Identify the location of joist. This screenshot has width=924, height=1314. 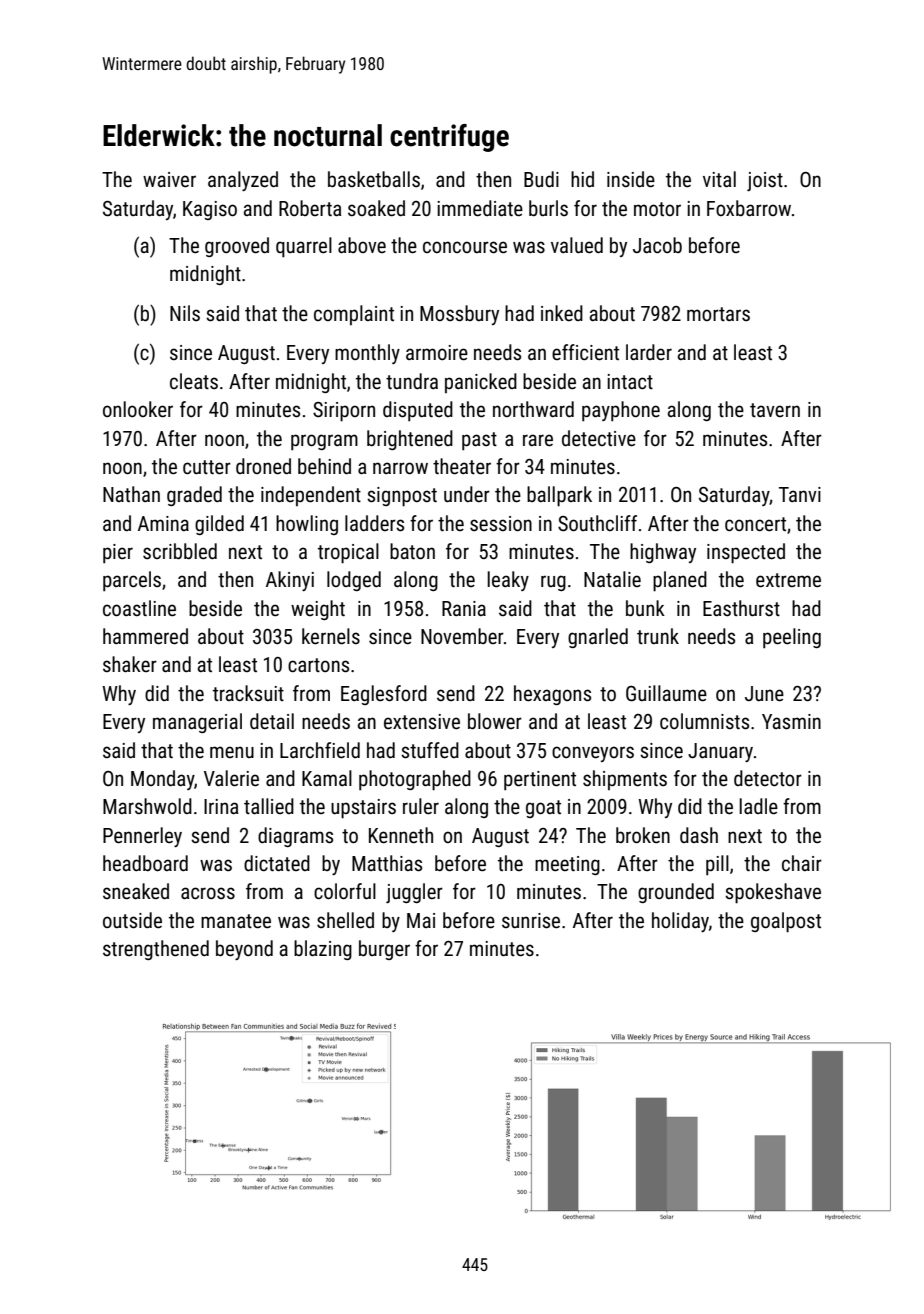
(765, 181).
